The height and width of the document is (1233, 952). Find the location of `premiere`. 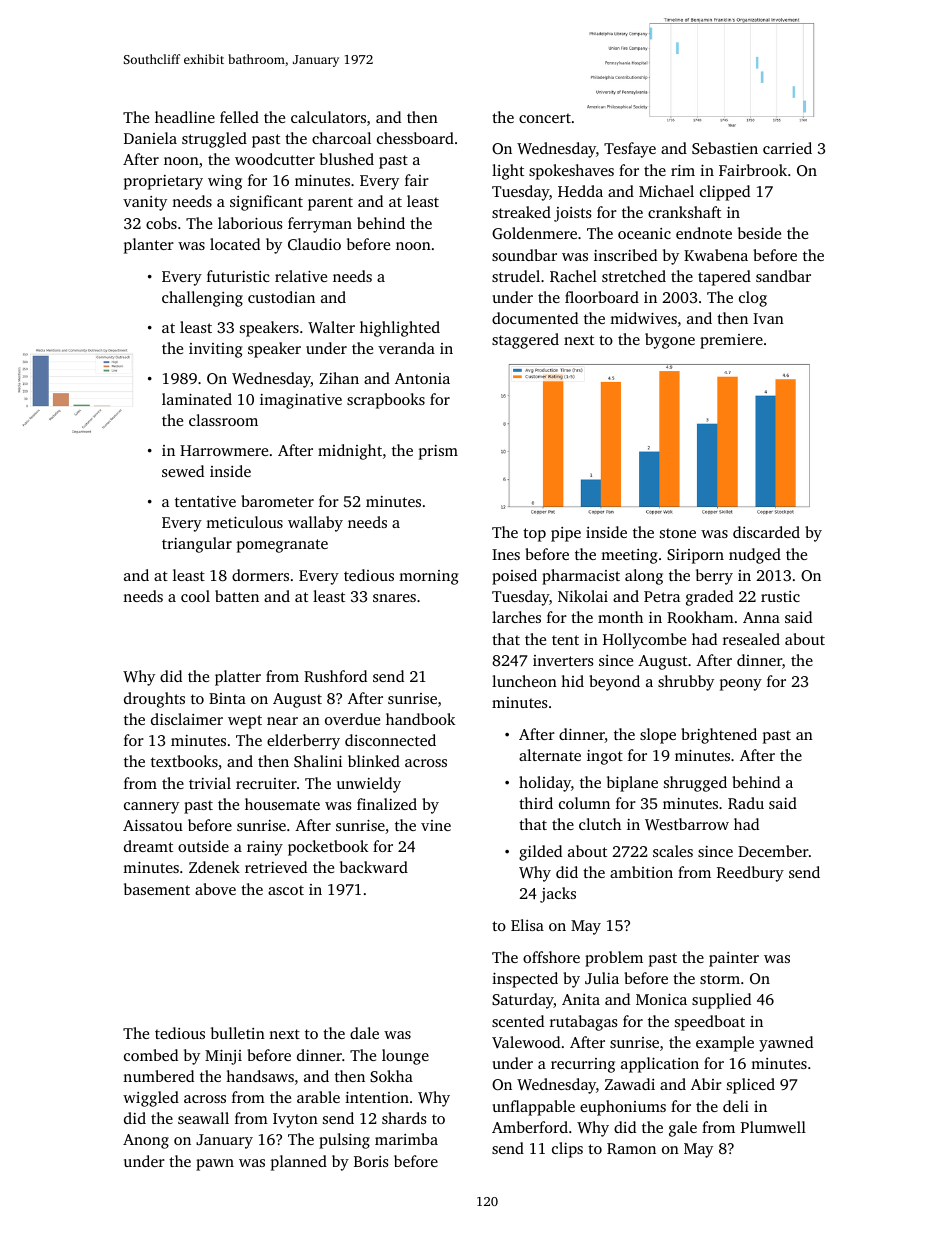

premiere is located at coordinates (731, 341).
